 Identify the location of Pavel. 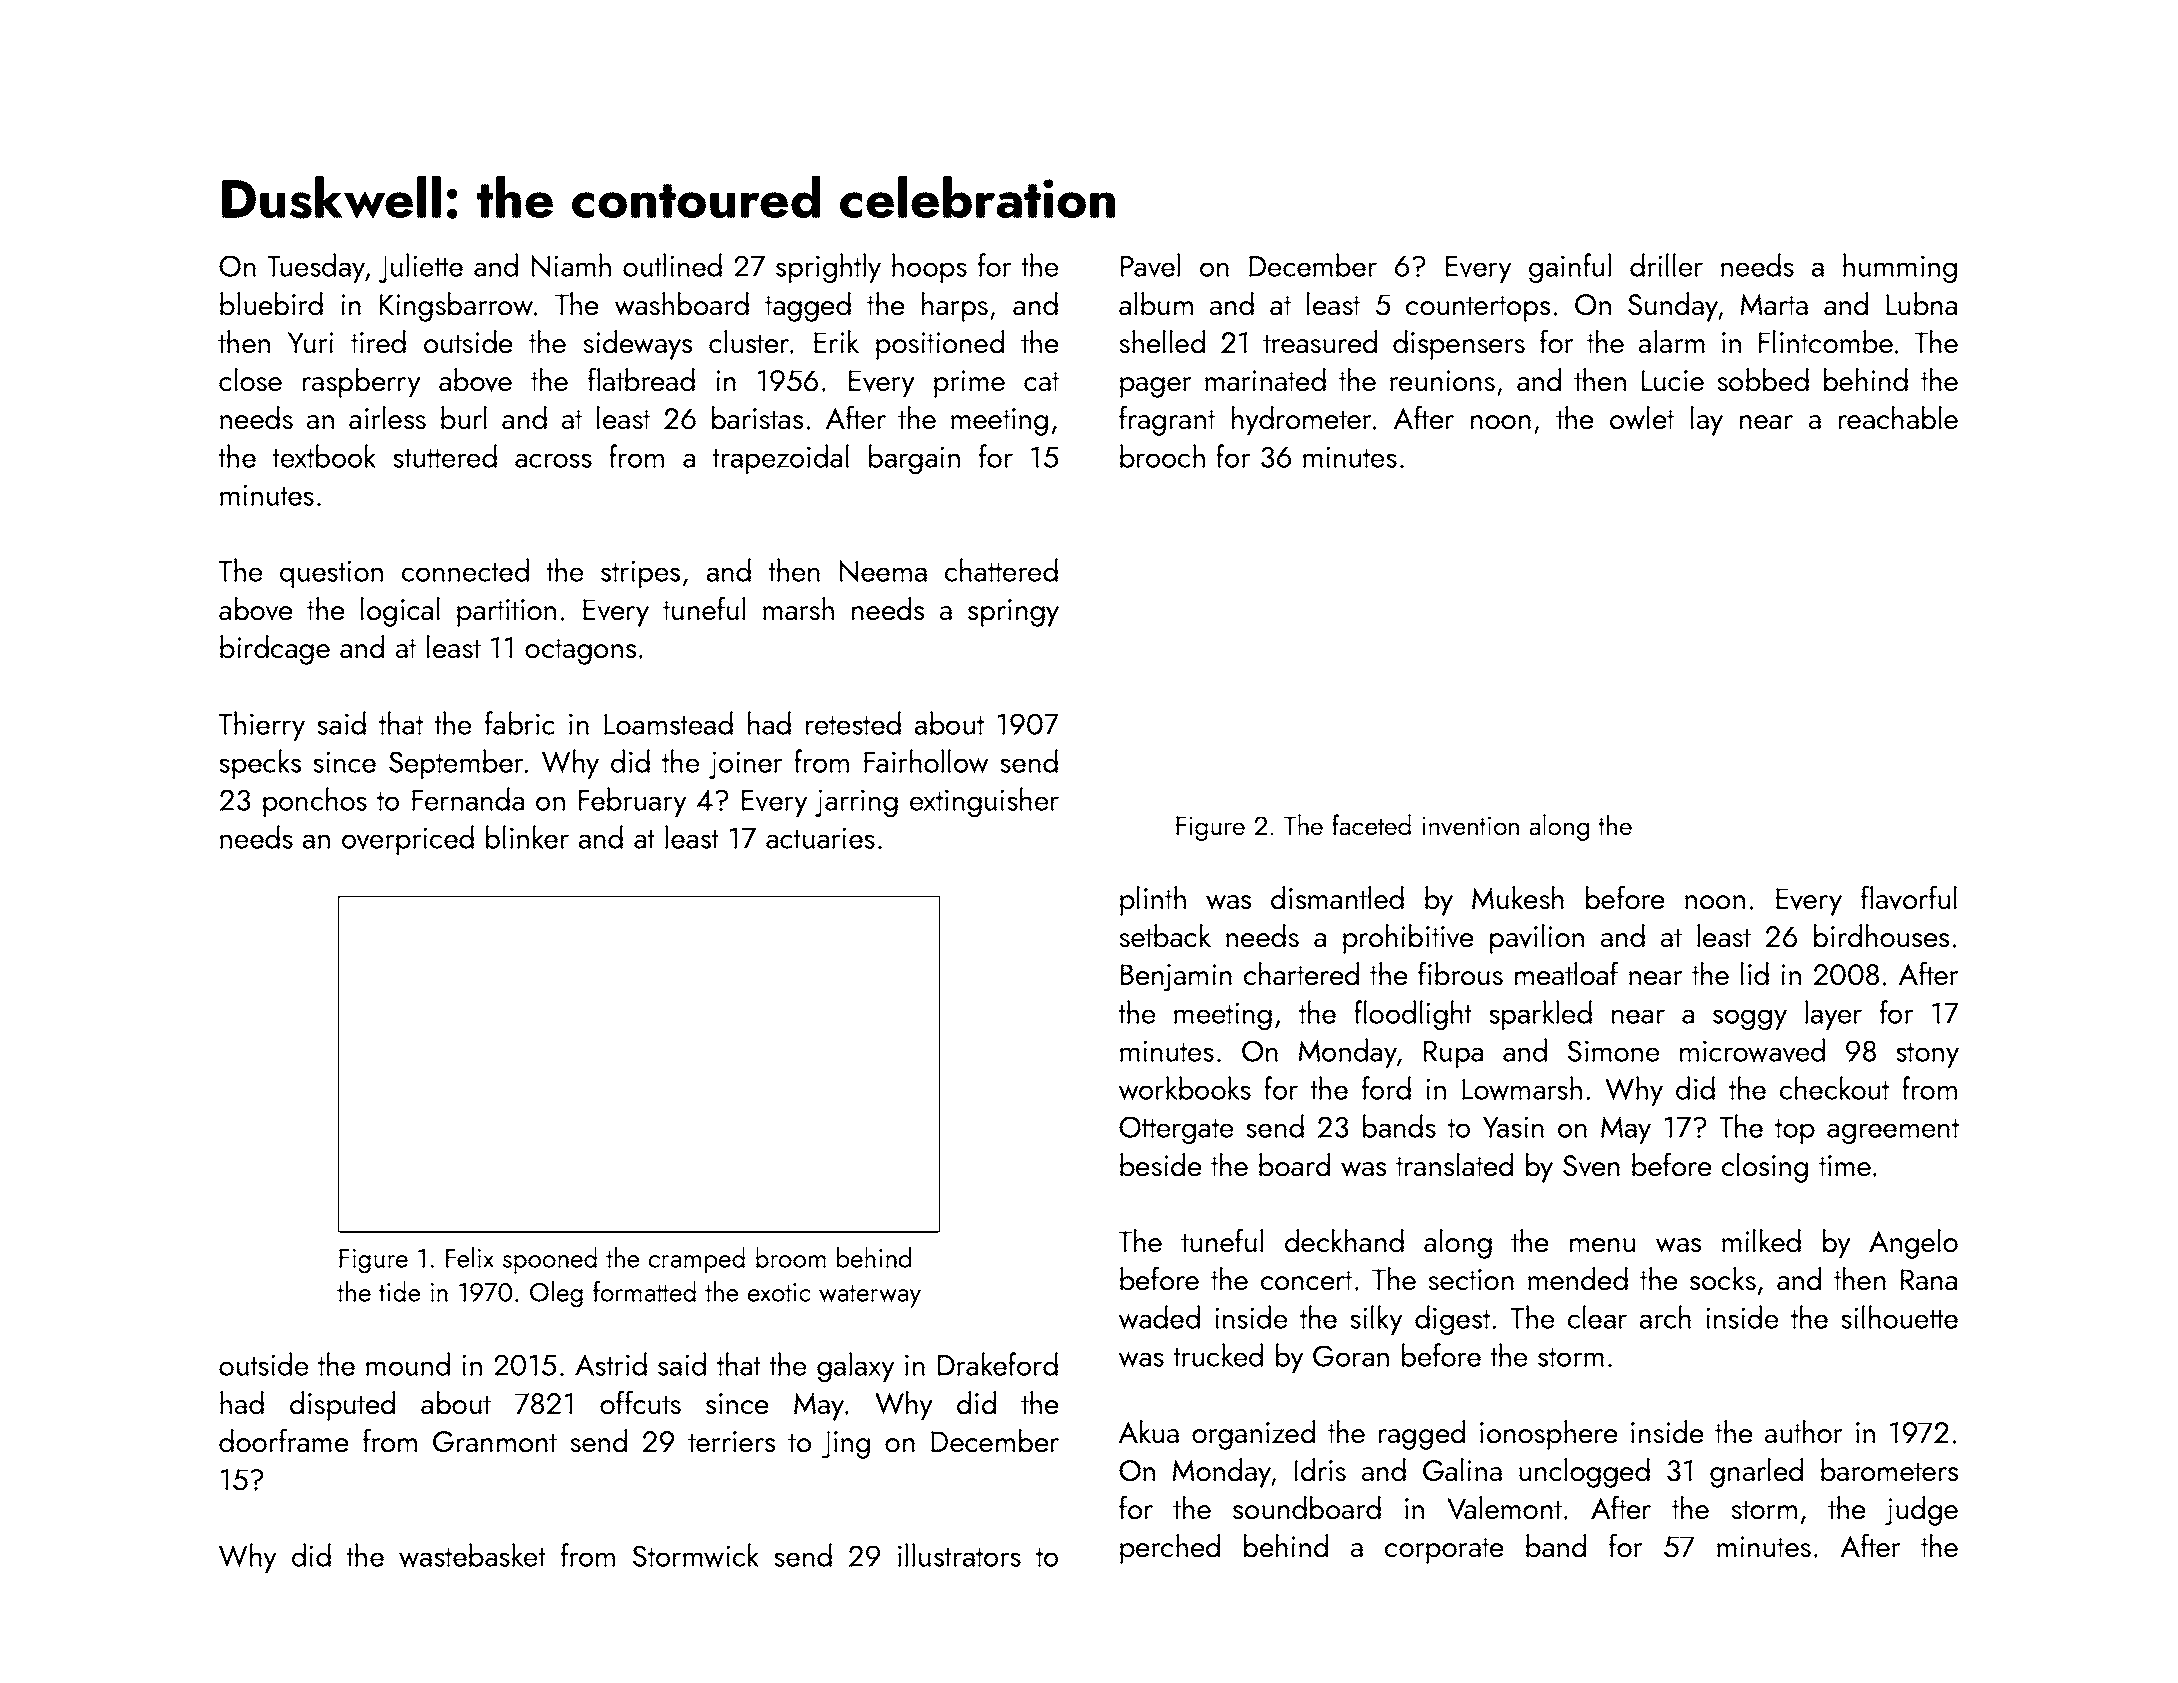
(1150, 265).
